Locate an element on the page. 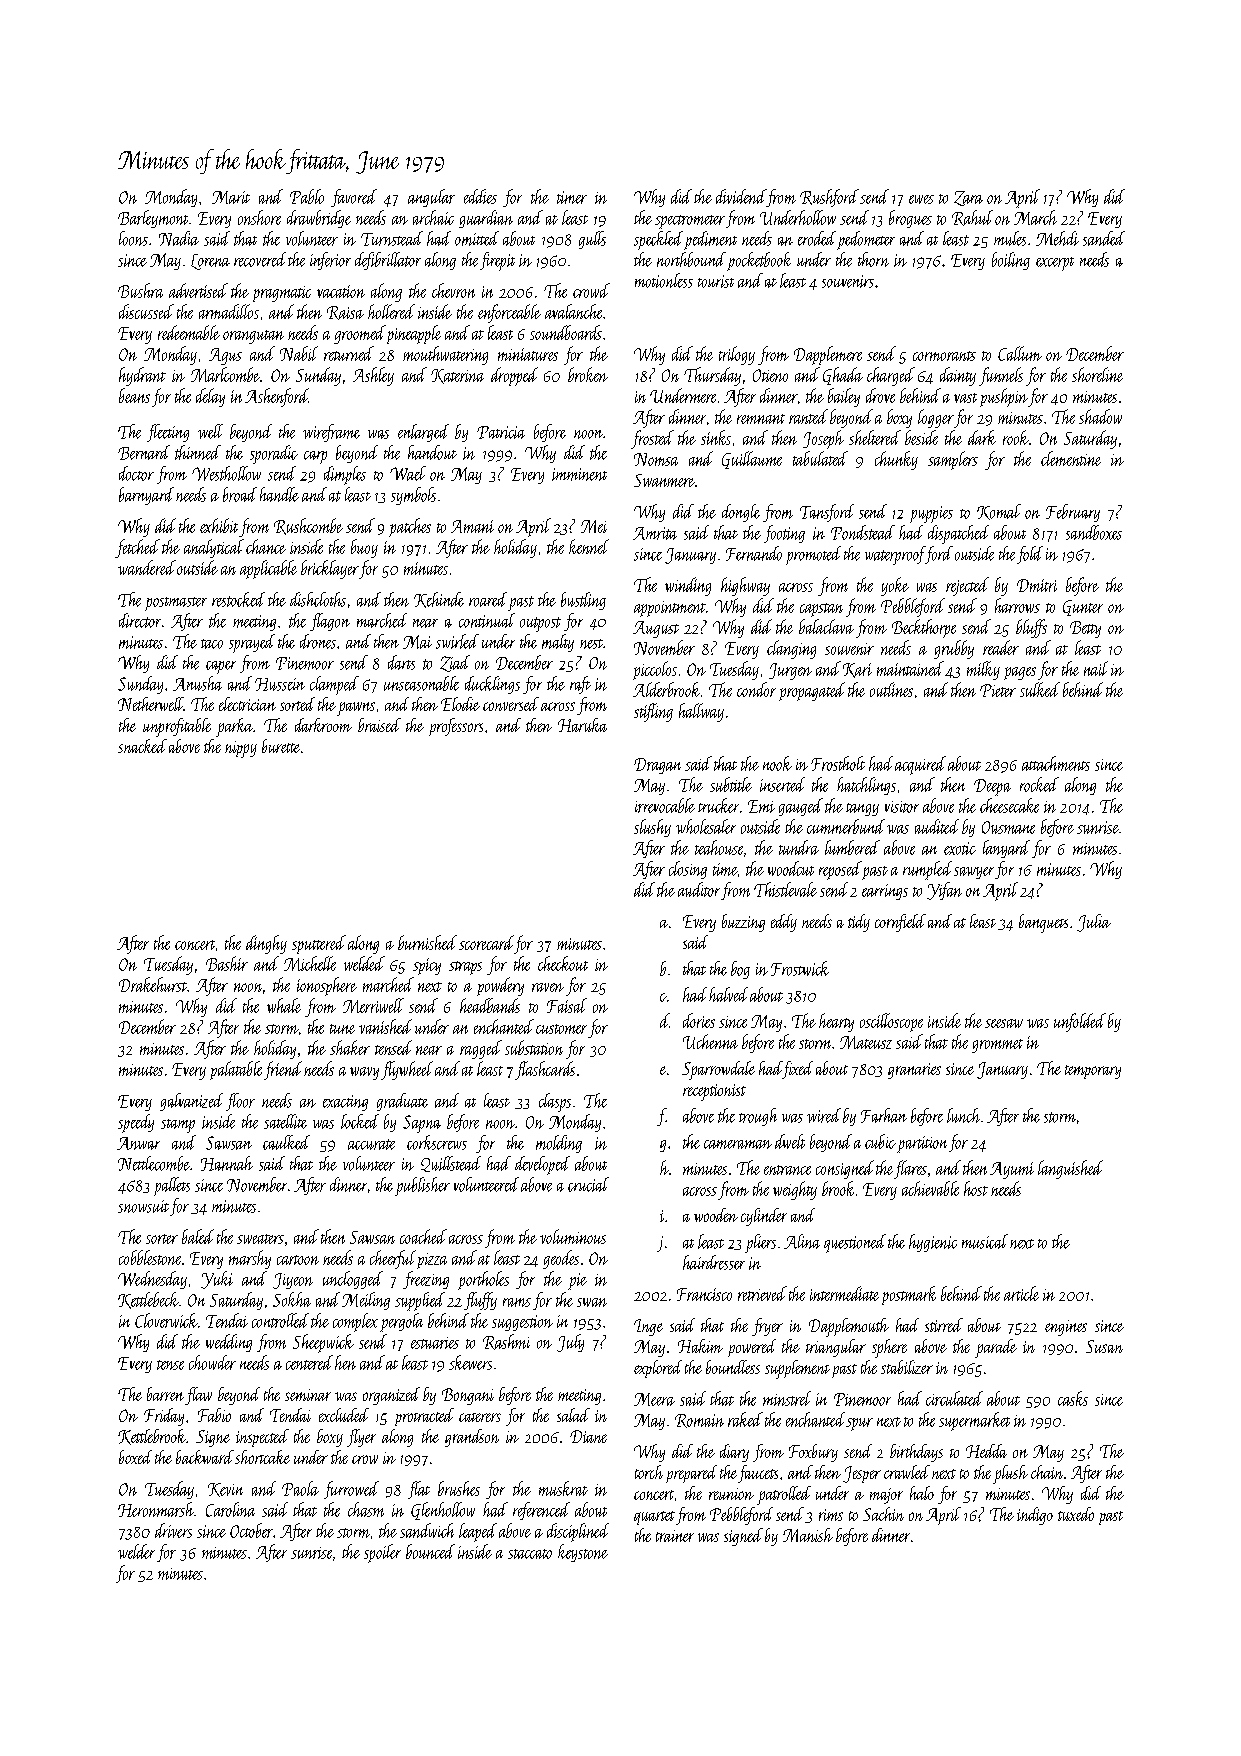 The width and height of the page is (1241, 1756). languished is located at coordinates (1070, 1169).
